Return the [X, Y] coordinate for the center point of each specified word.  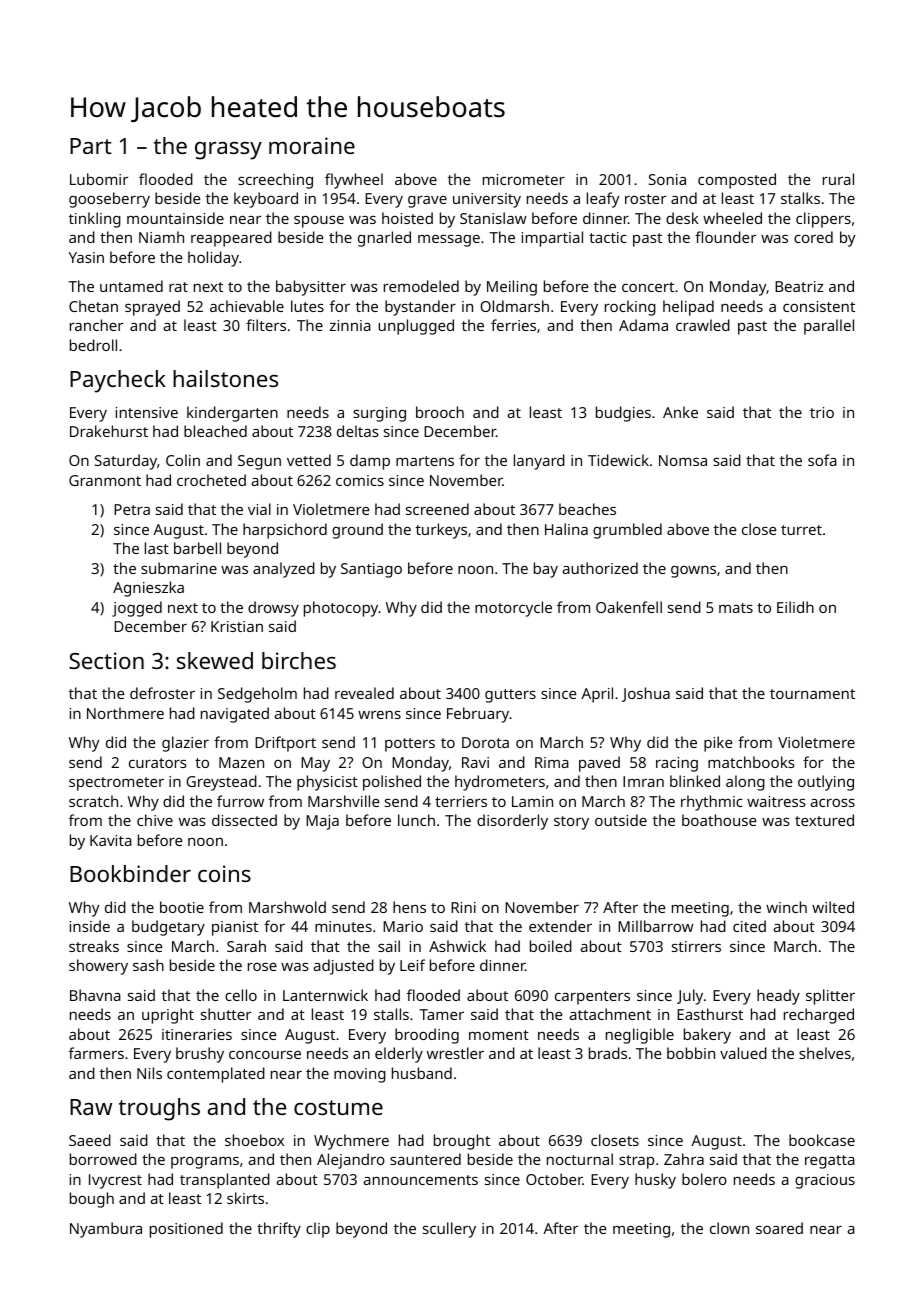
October [554, 1179]
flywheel [354, 181]
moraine [312, 145]
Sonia [667, 179]
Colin [183, 460]
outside [621, 820]
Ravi [475, 762]
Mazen [241, 762]
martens [425, 461]
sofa [822, 460]
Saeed [90, 1140]
